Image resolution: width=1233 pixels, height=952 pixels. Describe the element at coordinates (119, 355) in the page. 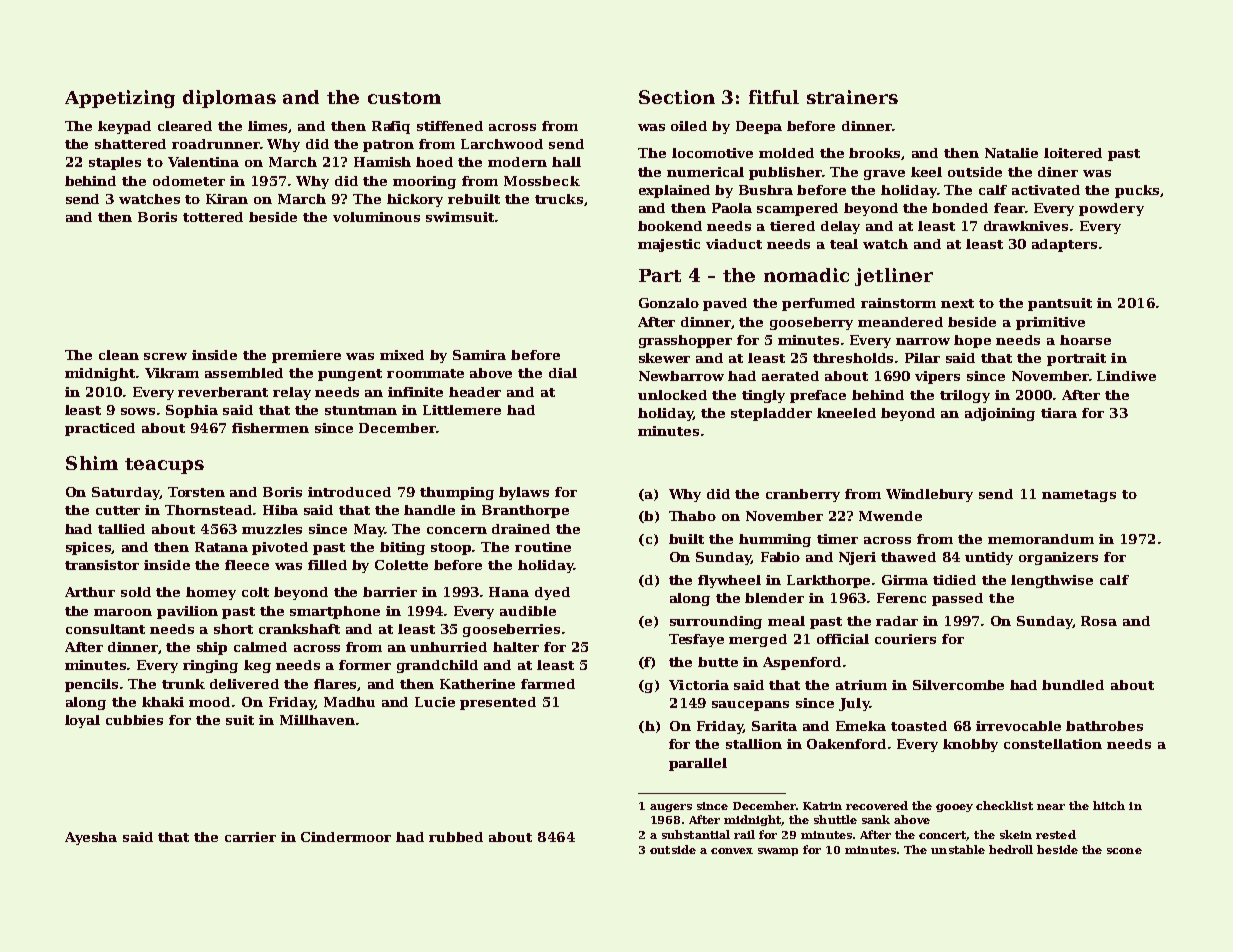

I see `clean` at that location.
